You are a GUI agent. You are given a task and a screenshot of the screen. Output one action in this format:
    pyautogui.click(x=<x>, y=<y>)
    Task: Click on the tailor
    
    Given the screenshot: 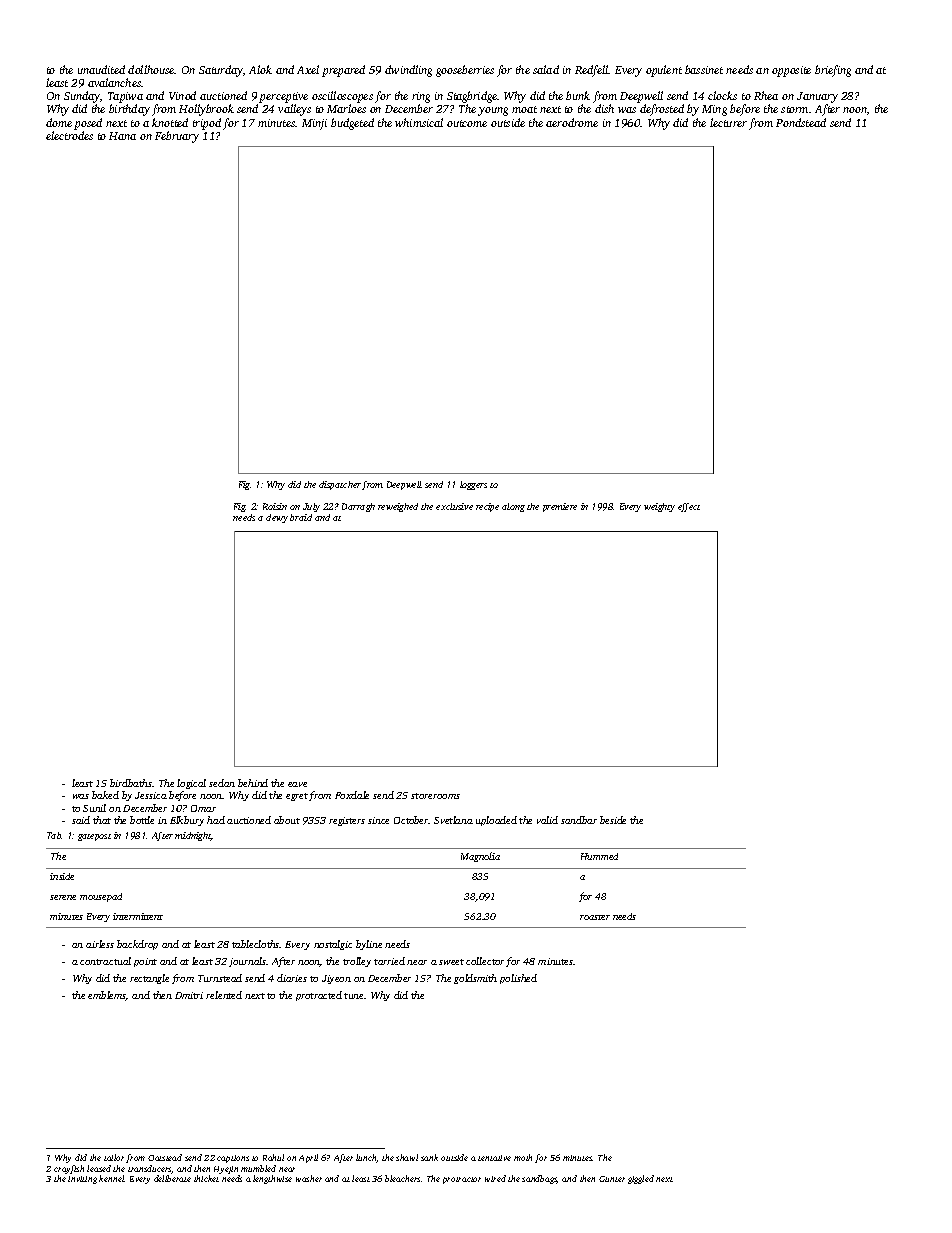 What is the action you would take?
    pyautogui.click(x=114, y=1157)
